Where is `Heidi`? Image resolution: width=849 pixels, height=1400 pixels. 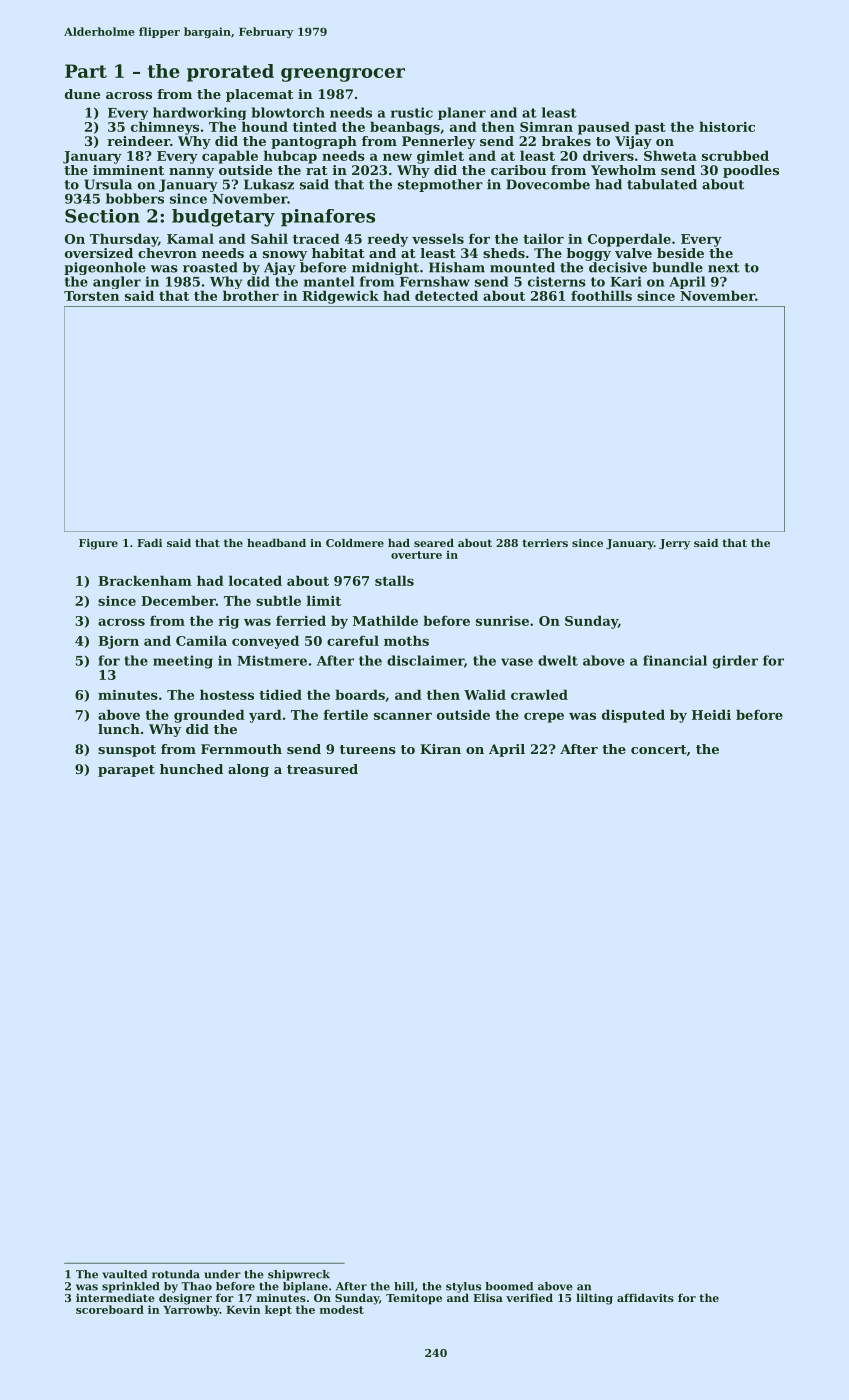 Heidi is located at coordinates (711, 714).
